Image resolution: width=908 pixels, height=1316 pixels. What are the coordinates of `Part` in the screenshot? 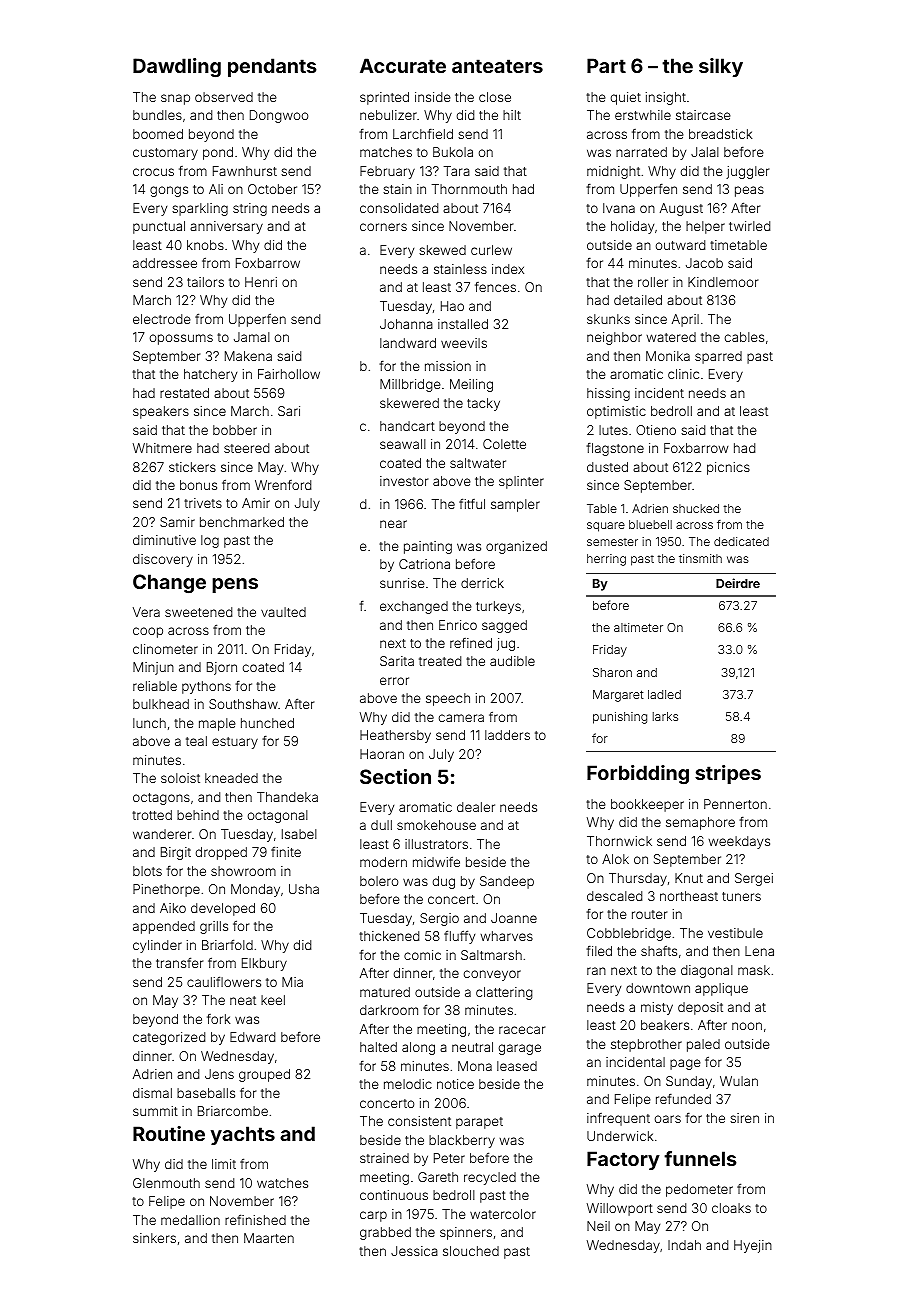 It's located at (606, 65).
